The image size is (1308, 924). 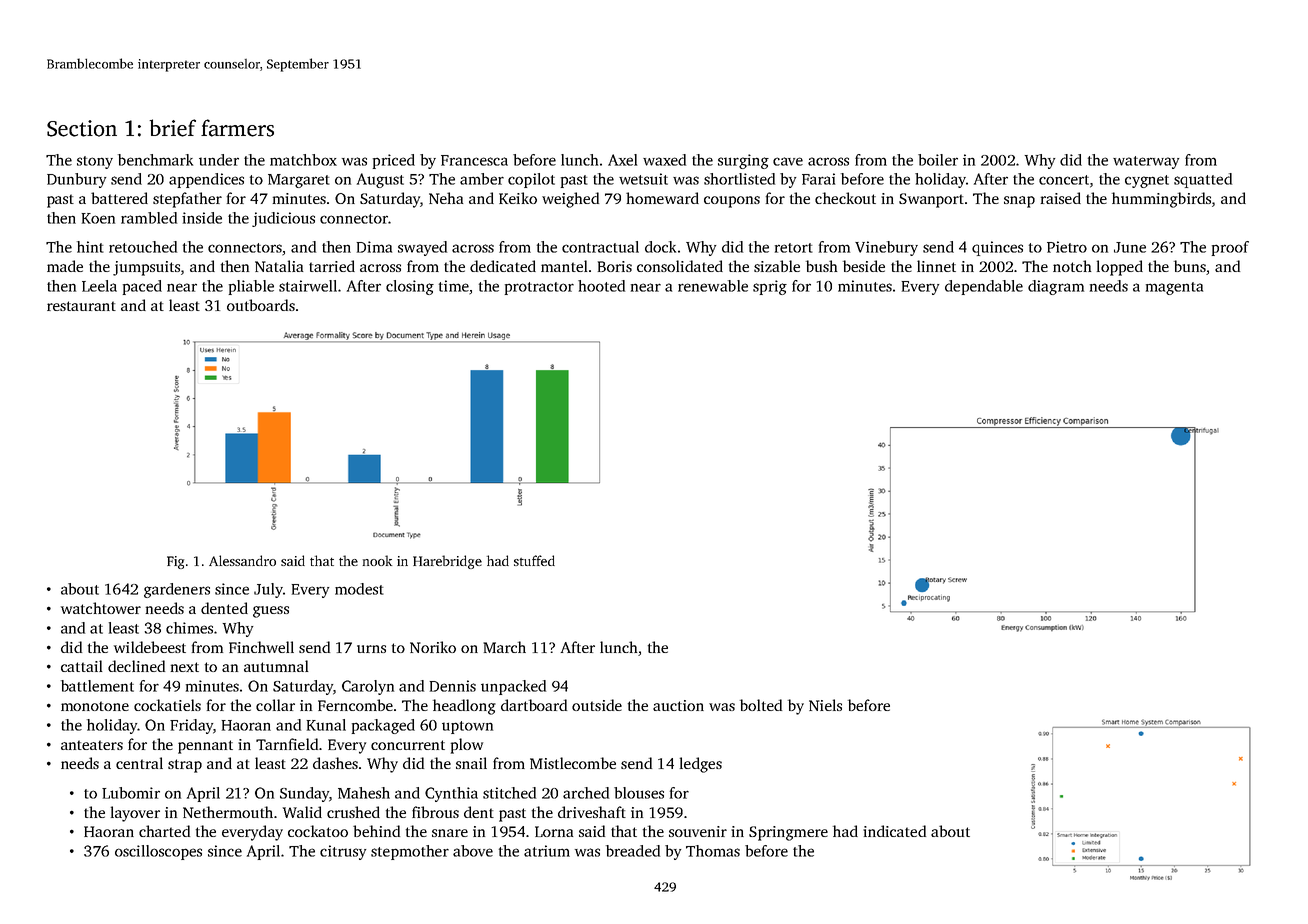 I want to click on bolted, so click(x=761, y=705).
